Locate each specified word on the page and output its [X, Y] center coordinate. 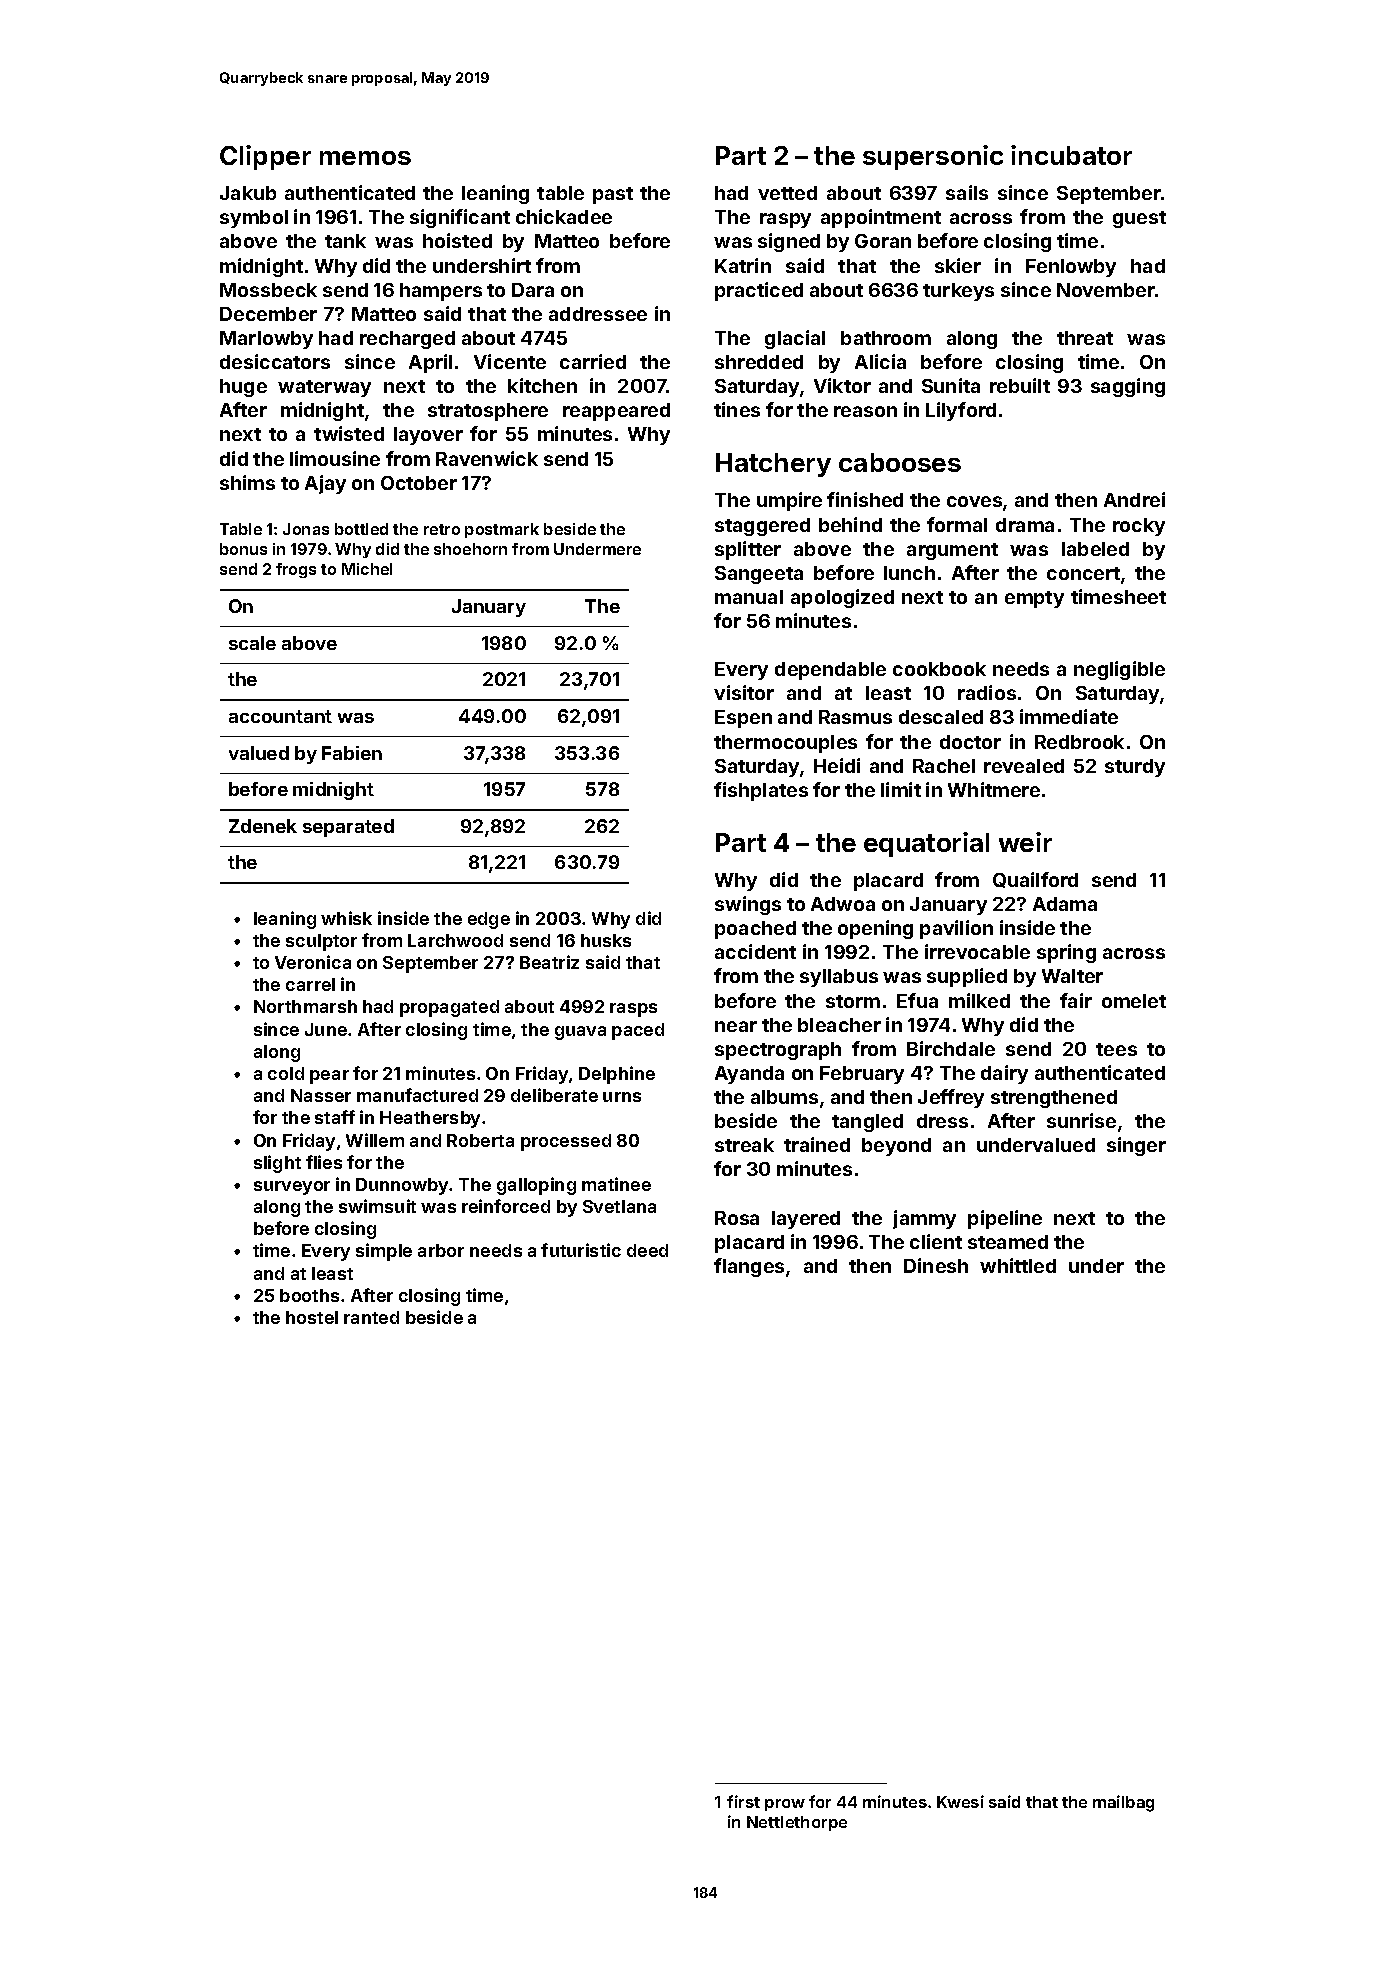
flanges [749, 1267]
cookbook [939, 669]
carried [593, 361]
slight [277, 1164]
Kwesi [960, 1801]
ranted [371, 1317]
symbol [254, 219]
